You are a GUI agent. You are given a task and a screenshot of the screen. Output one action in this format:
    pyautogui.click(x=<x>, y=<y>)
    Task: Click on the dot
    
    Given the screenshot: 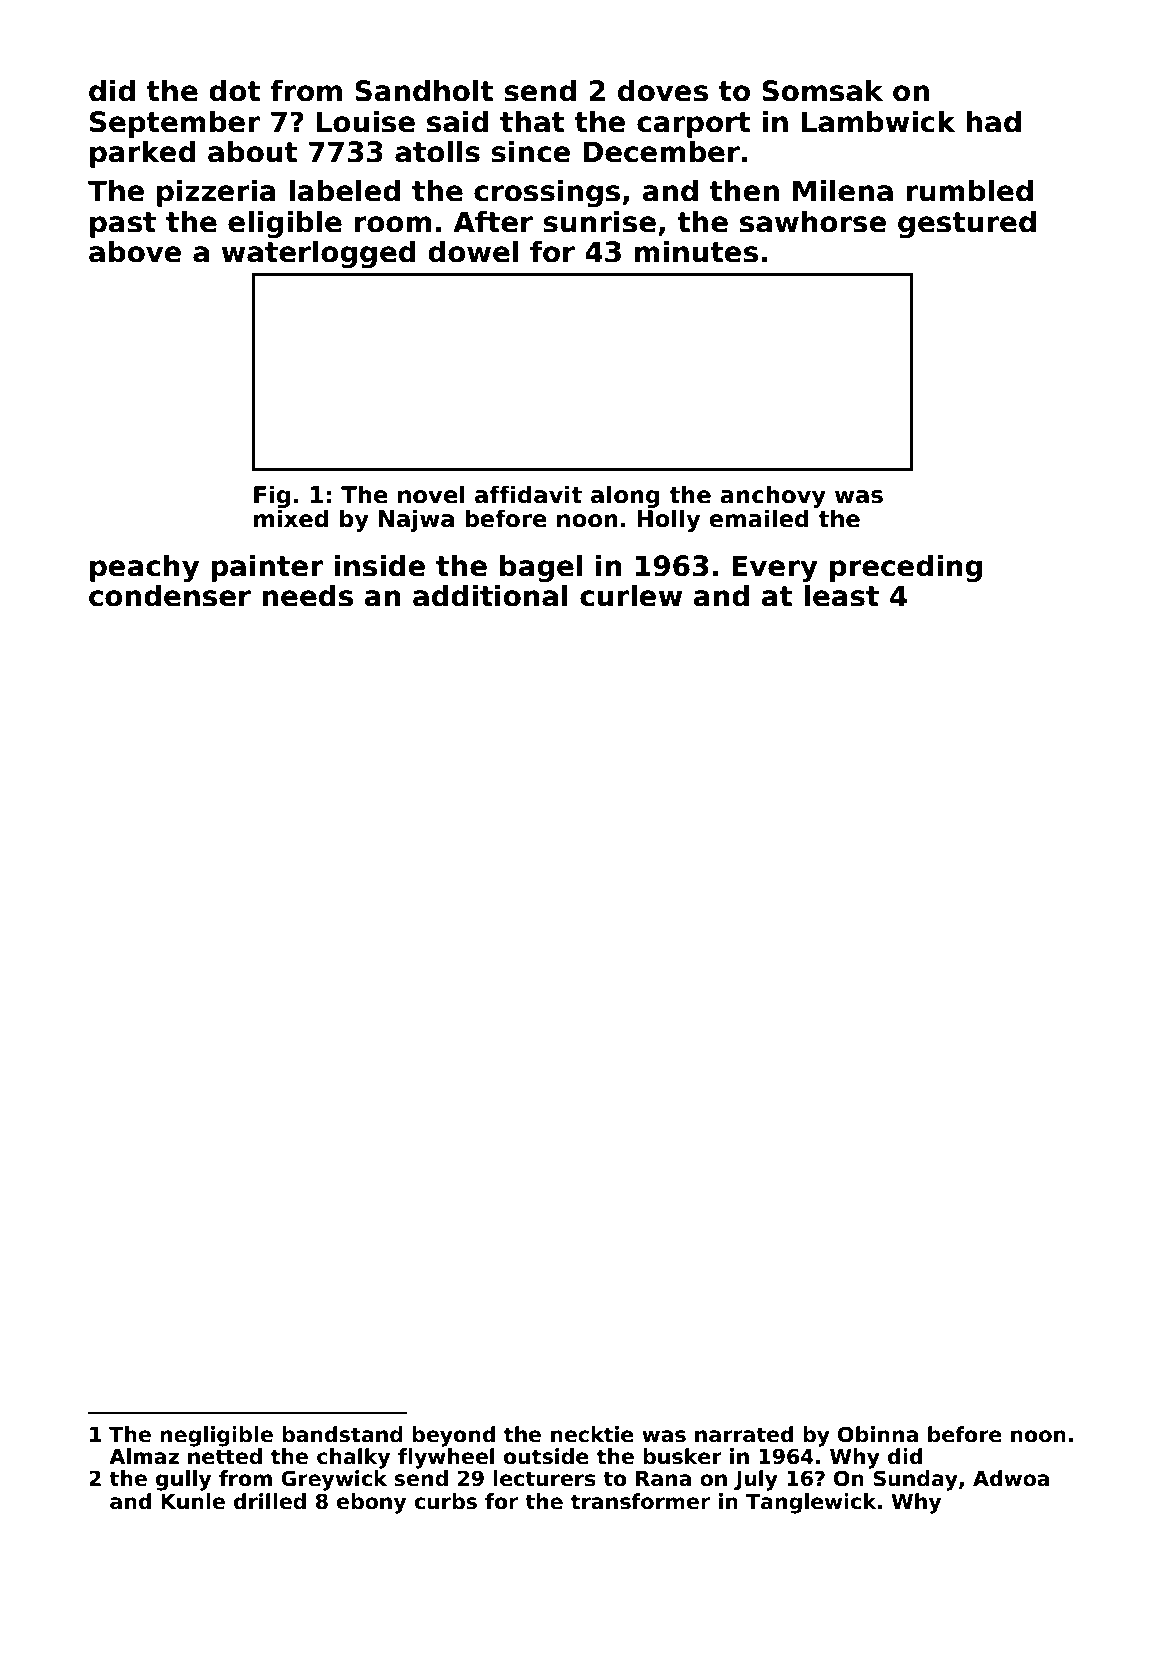 What is the action you would take?
    pyautogui.click(x=234, y=90)
